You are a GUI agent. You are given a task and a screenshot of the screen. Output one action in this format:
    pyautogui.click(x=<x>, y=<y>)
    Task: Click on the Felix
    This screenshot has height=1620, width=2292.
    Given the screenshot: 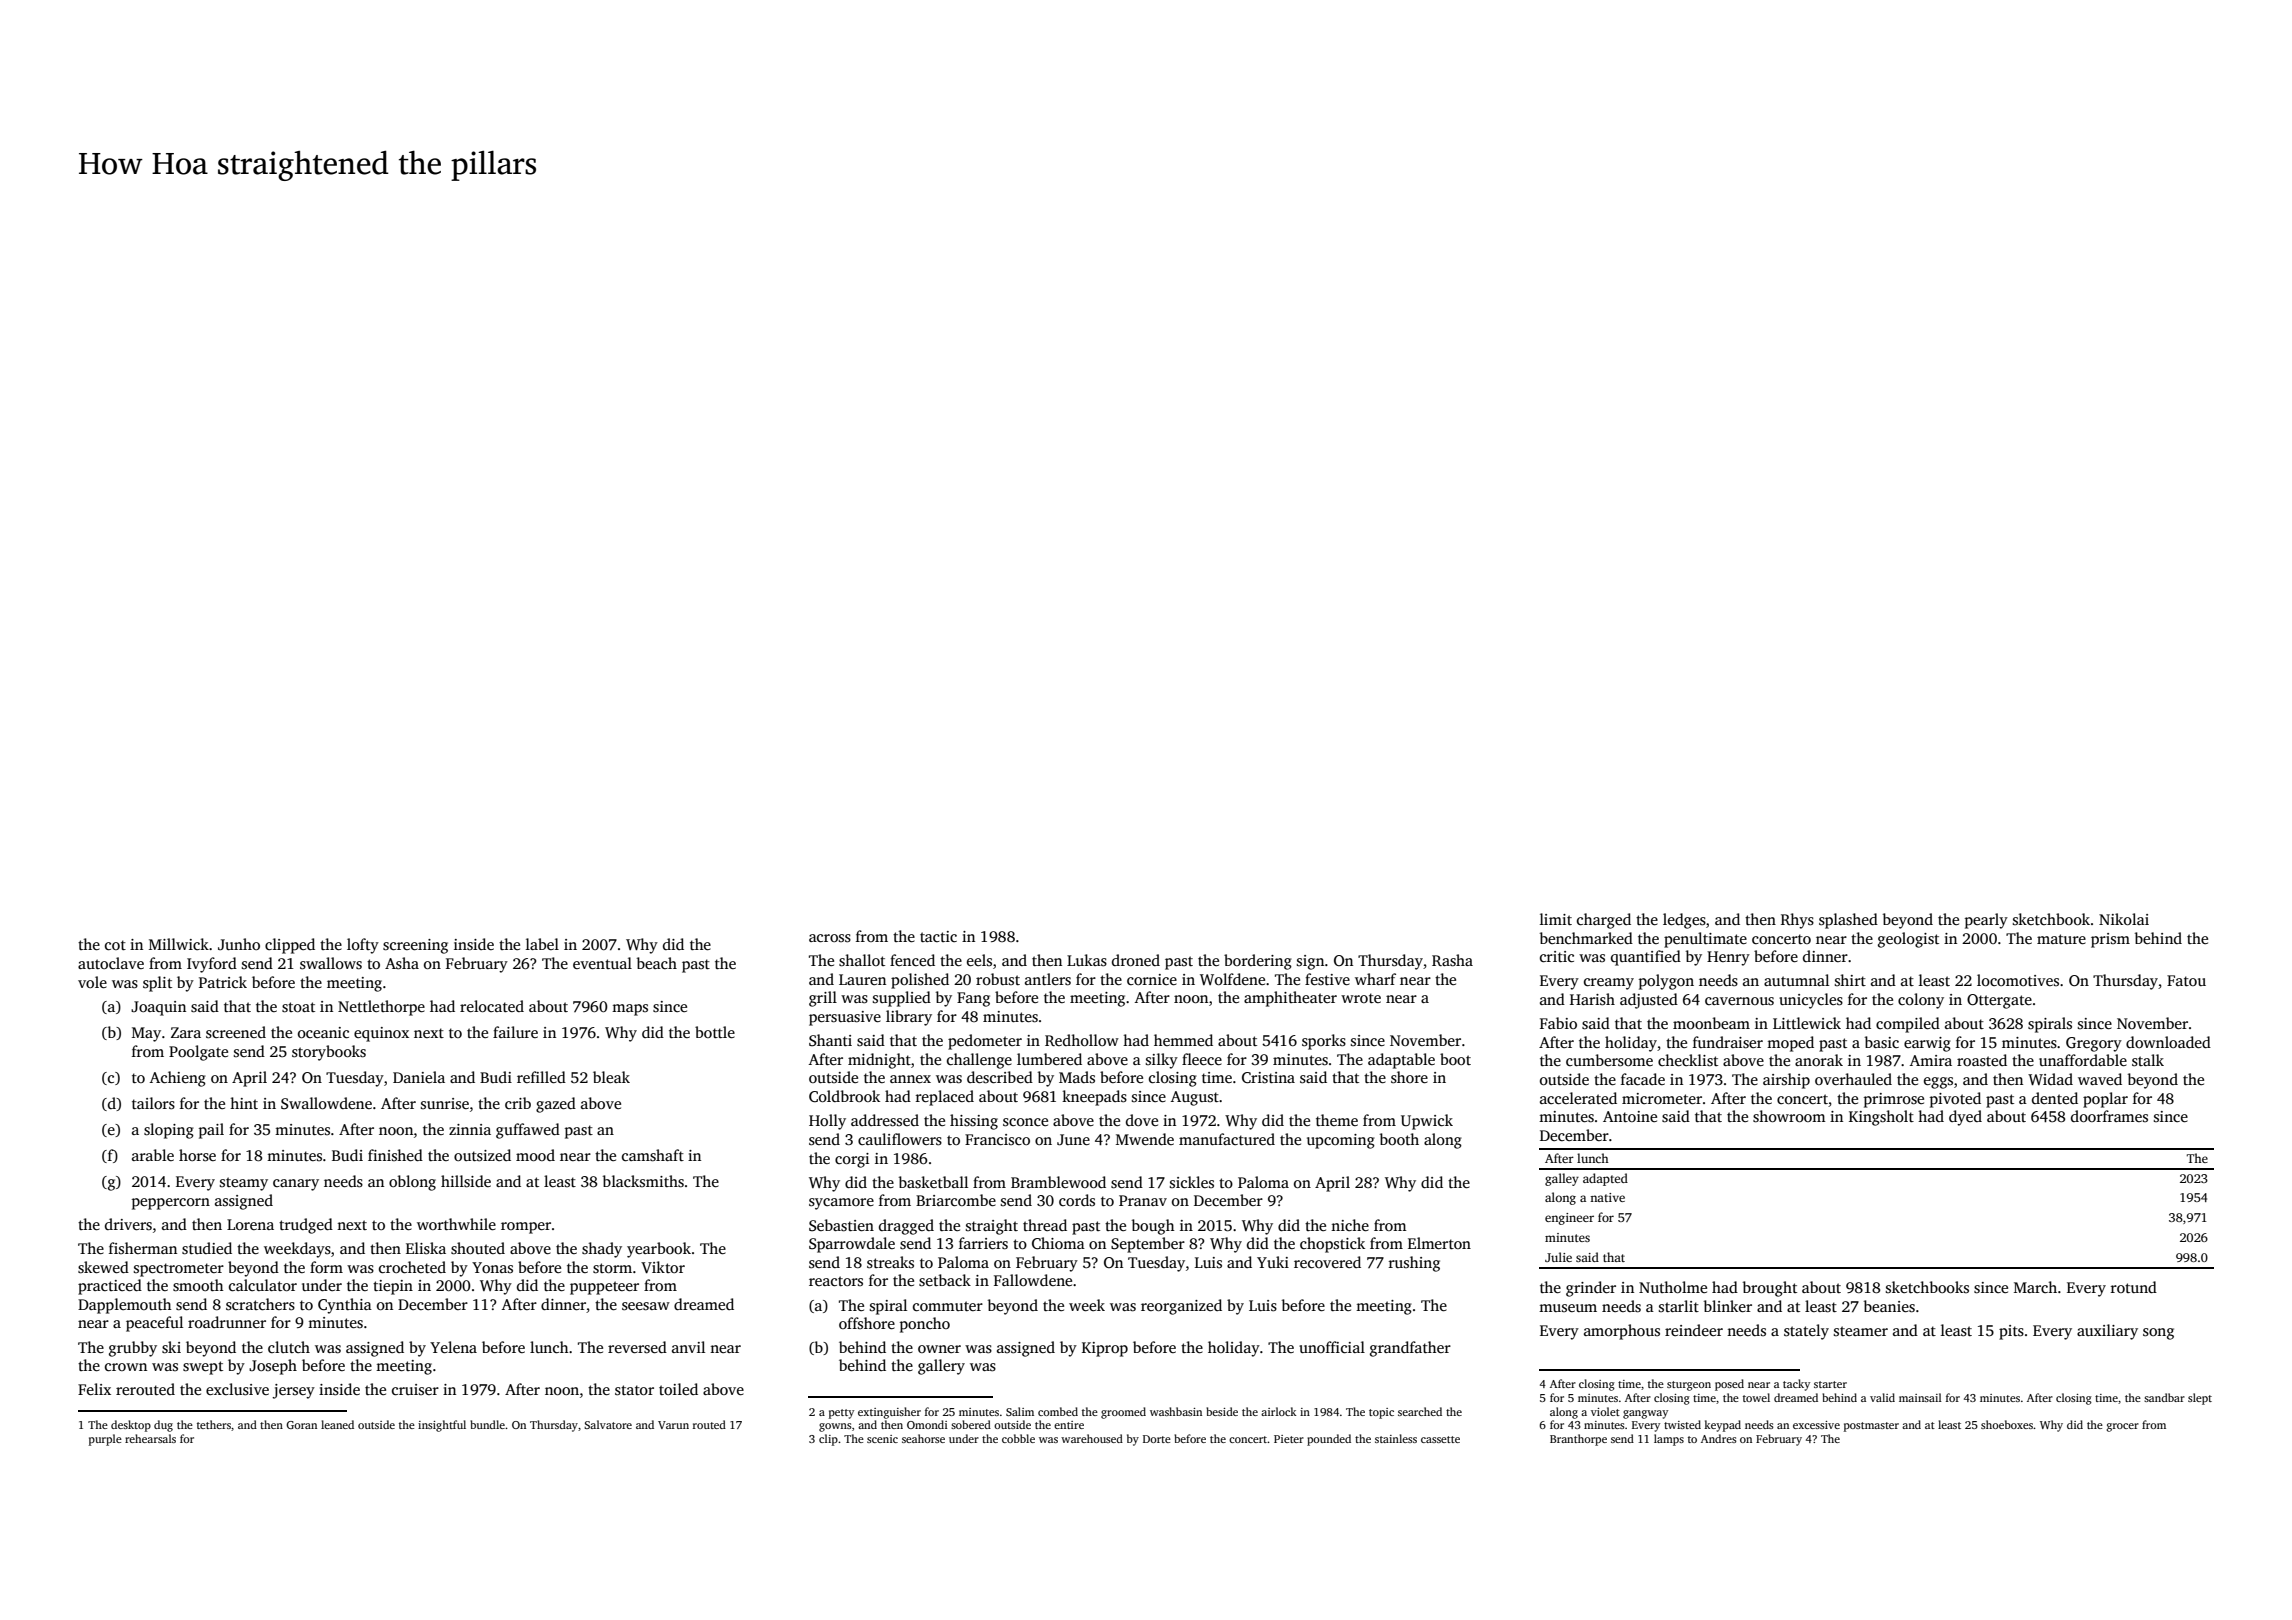 What is the action you would take?
    pyautogui.click(x=94, y=1389)
